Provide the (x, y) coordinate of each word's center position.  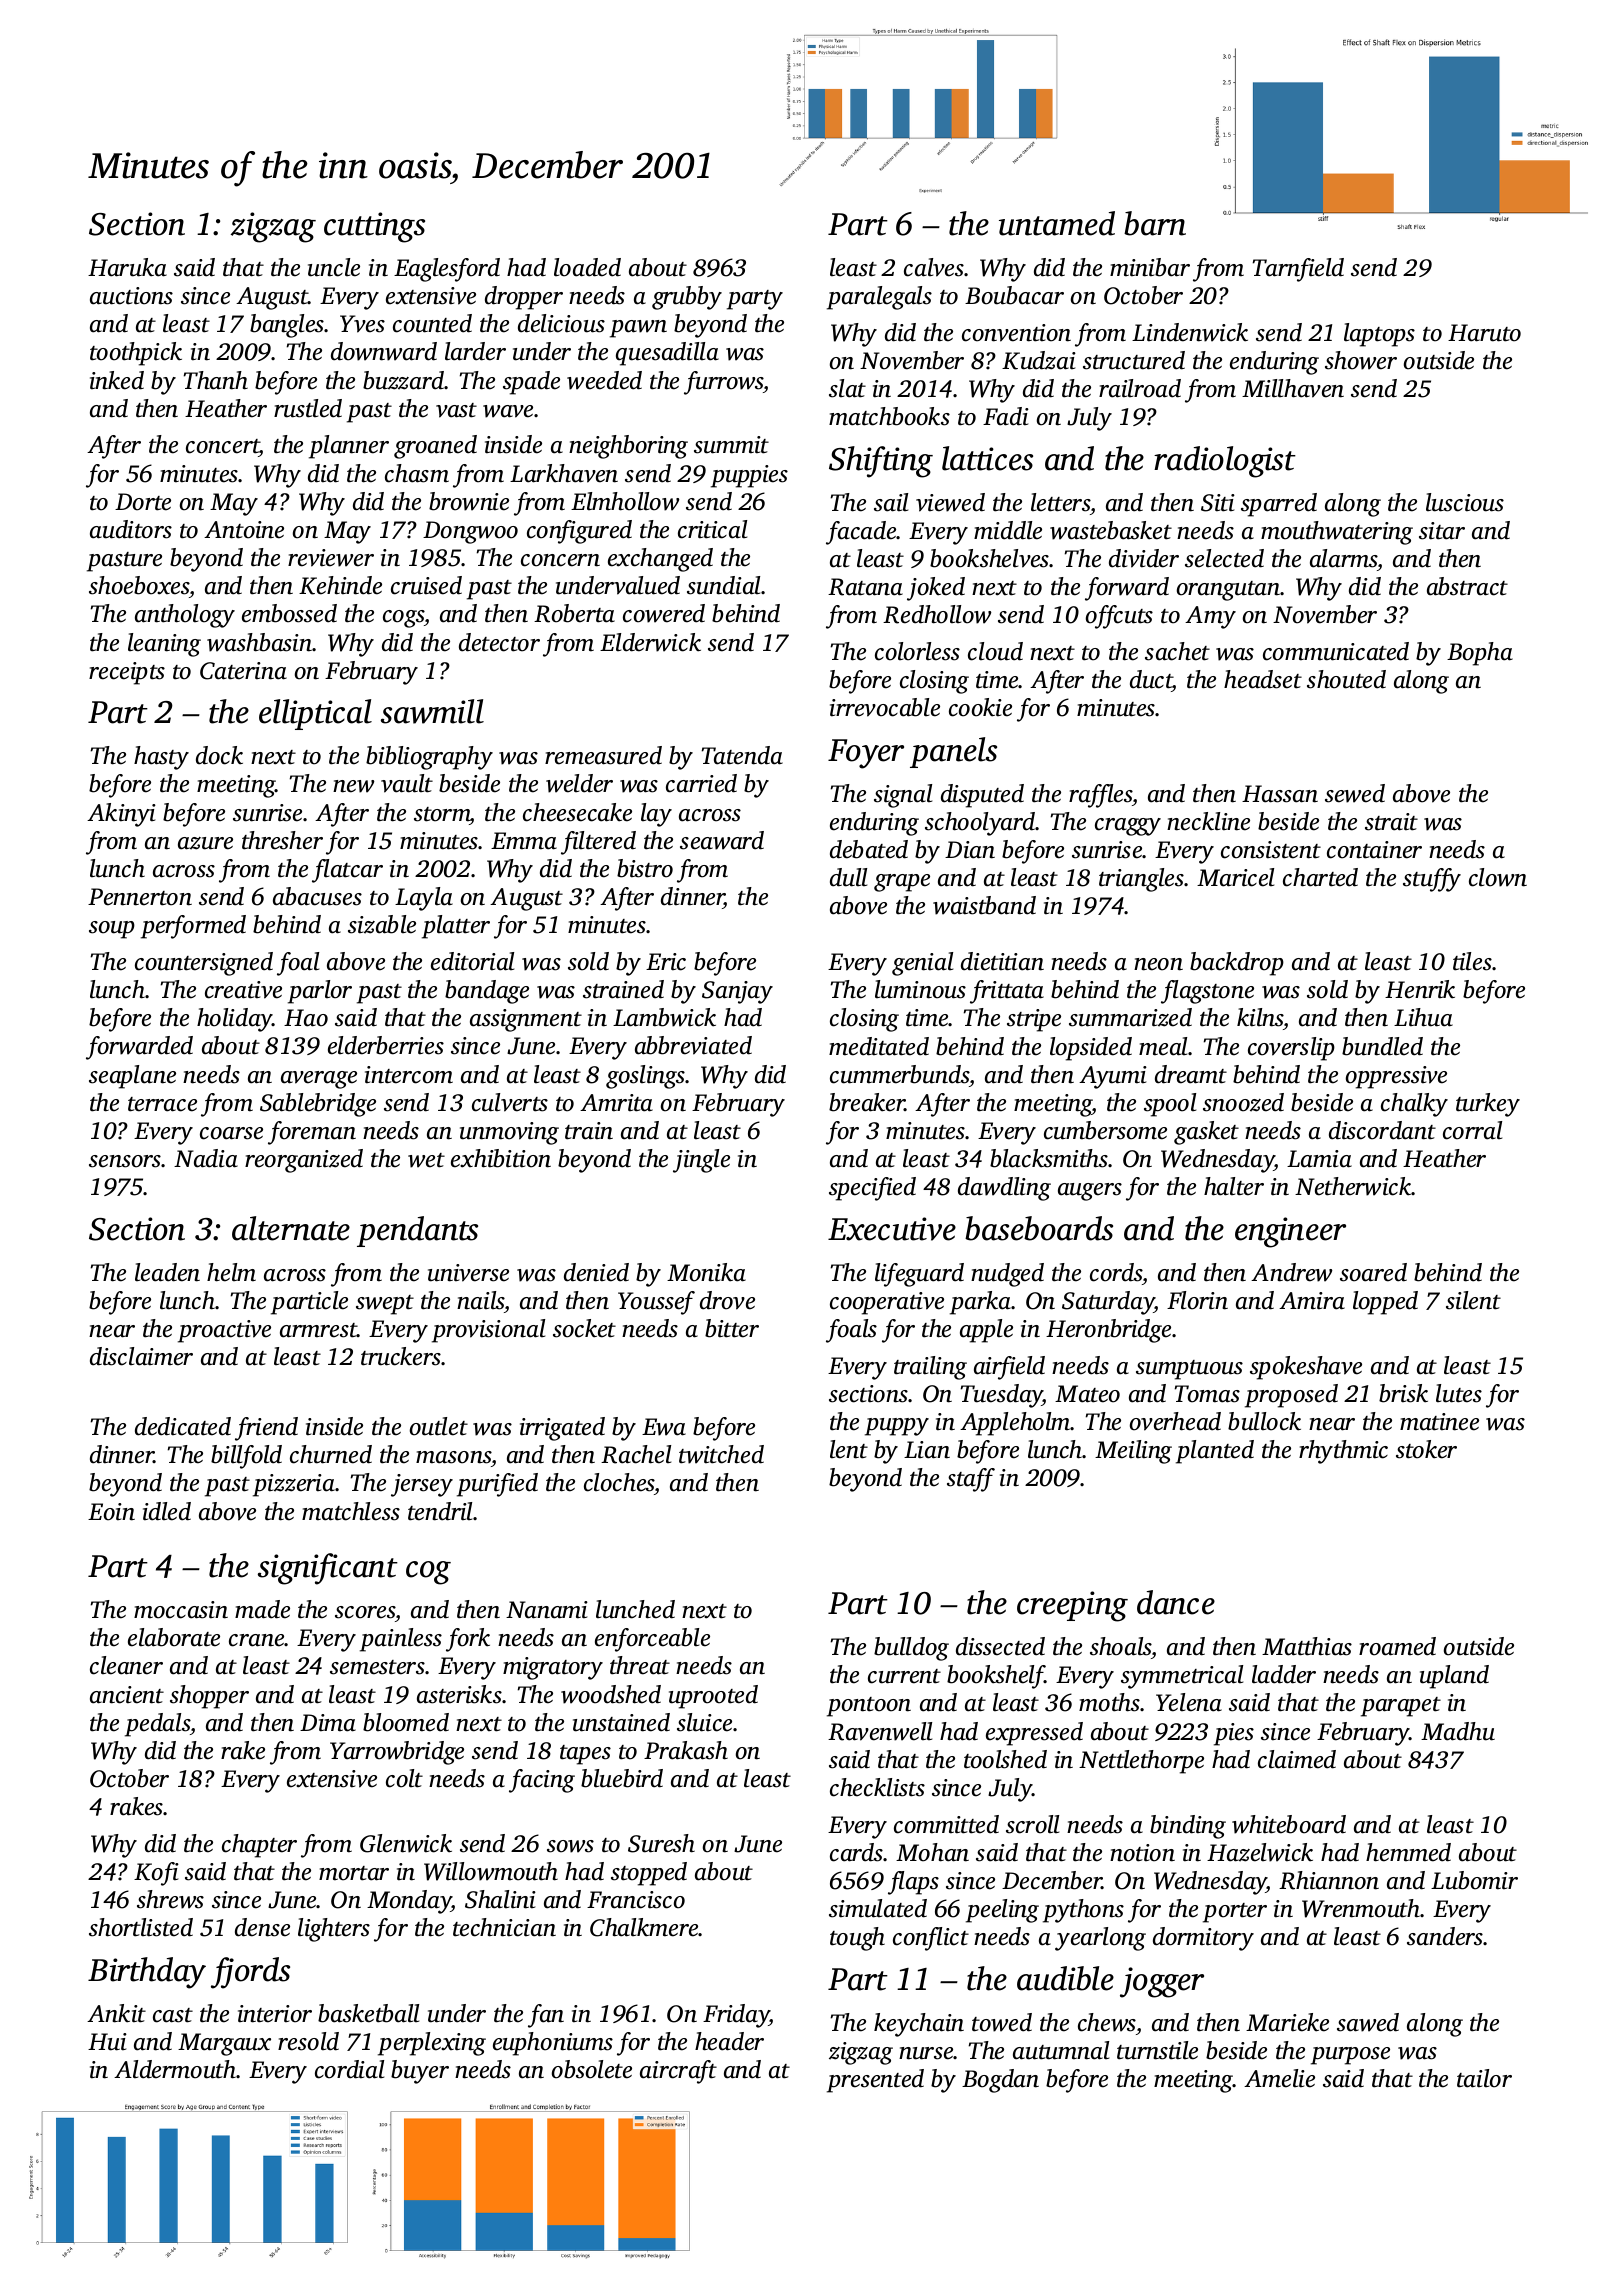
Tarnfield (1298, 270)
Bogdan (1000, 2081)
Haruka (127, 267)
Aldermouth (175, 2069)
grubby (687, 298)
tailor (1484, 2078)
